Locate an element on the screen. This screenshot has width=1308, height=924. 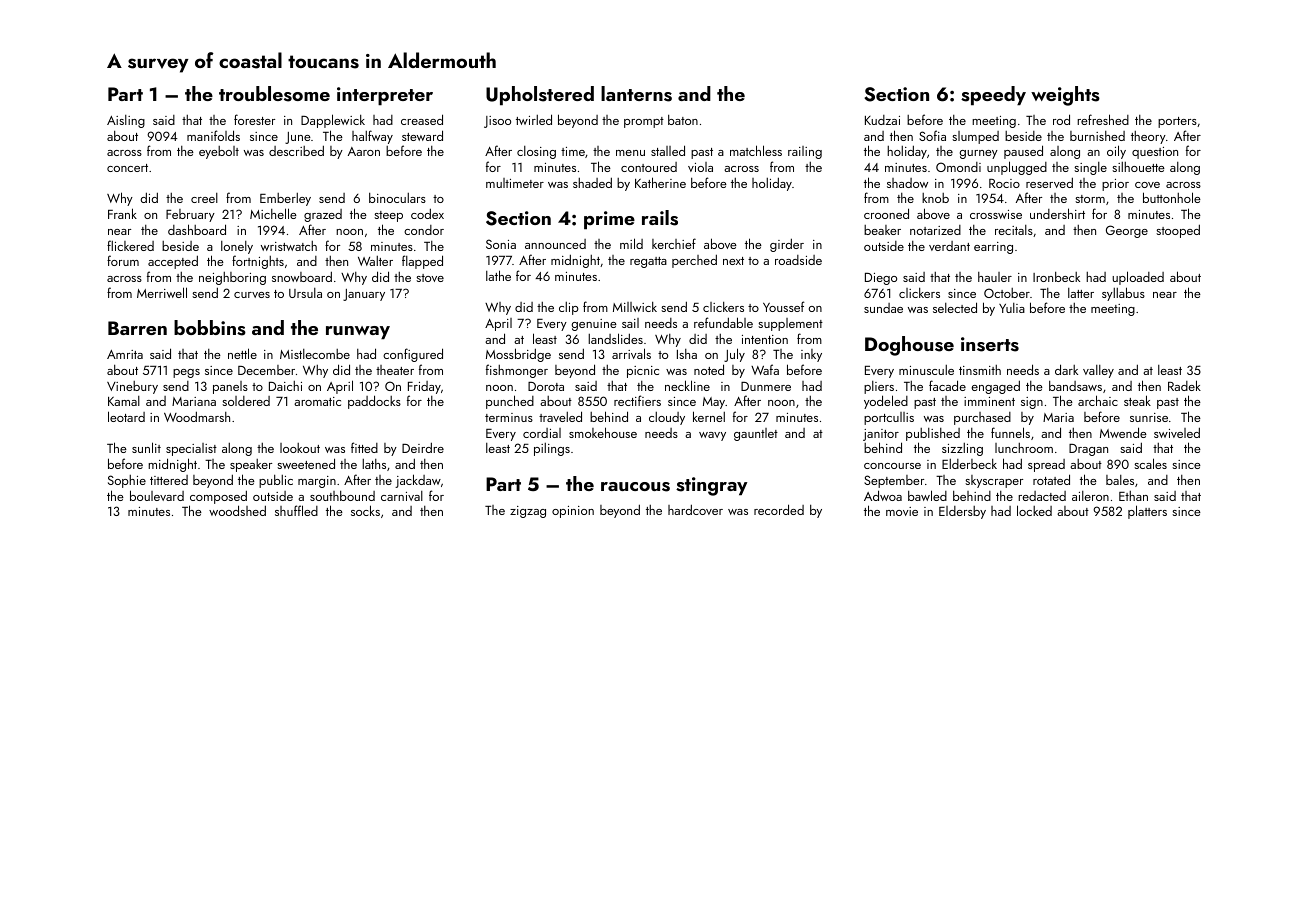
closing is located at coordinates (536, 152).
